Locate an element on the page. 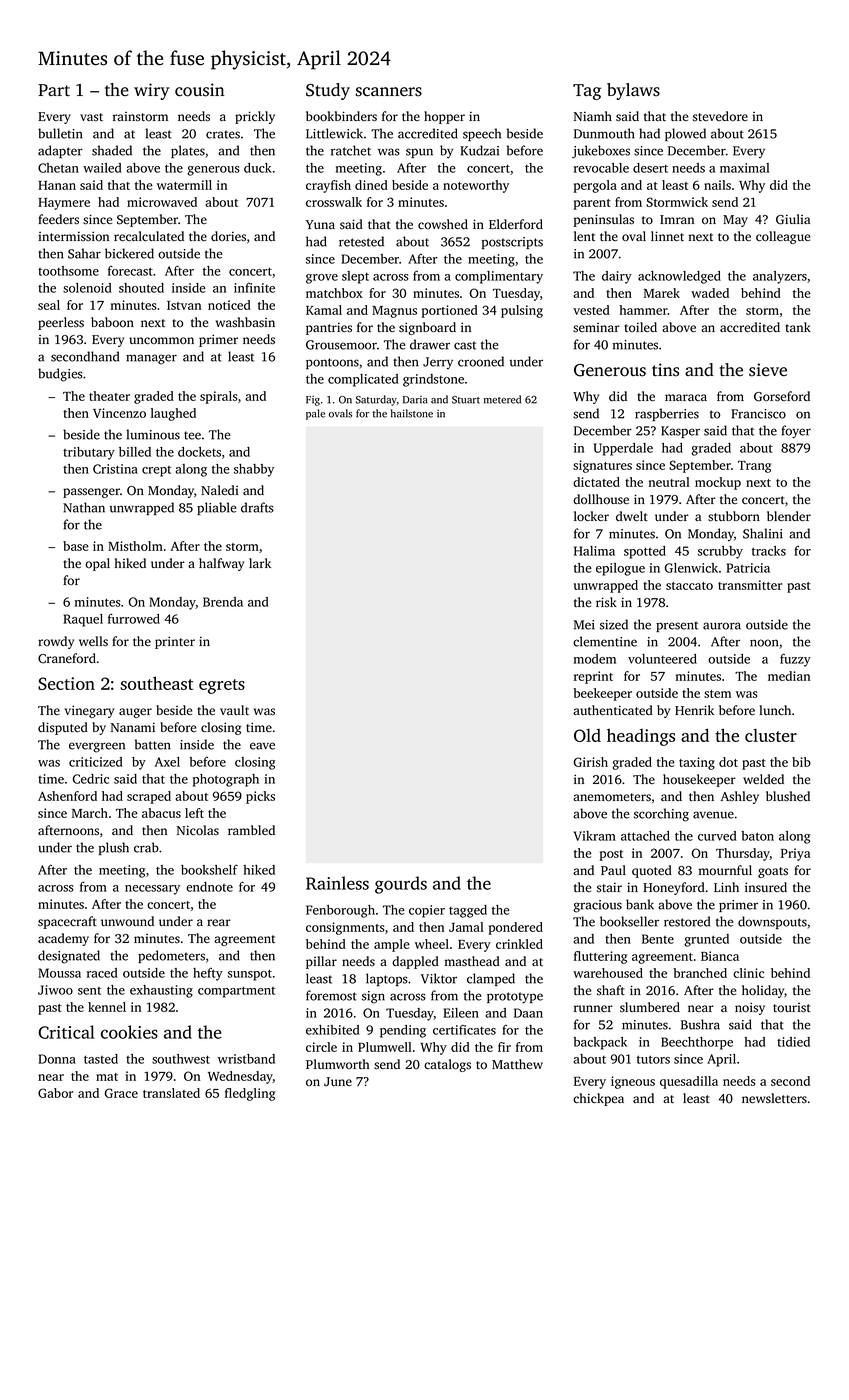 The image size is (849, 1400). stevedore is located at coordinates (720, 116).
